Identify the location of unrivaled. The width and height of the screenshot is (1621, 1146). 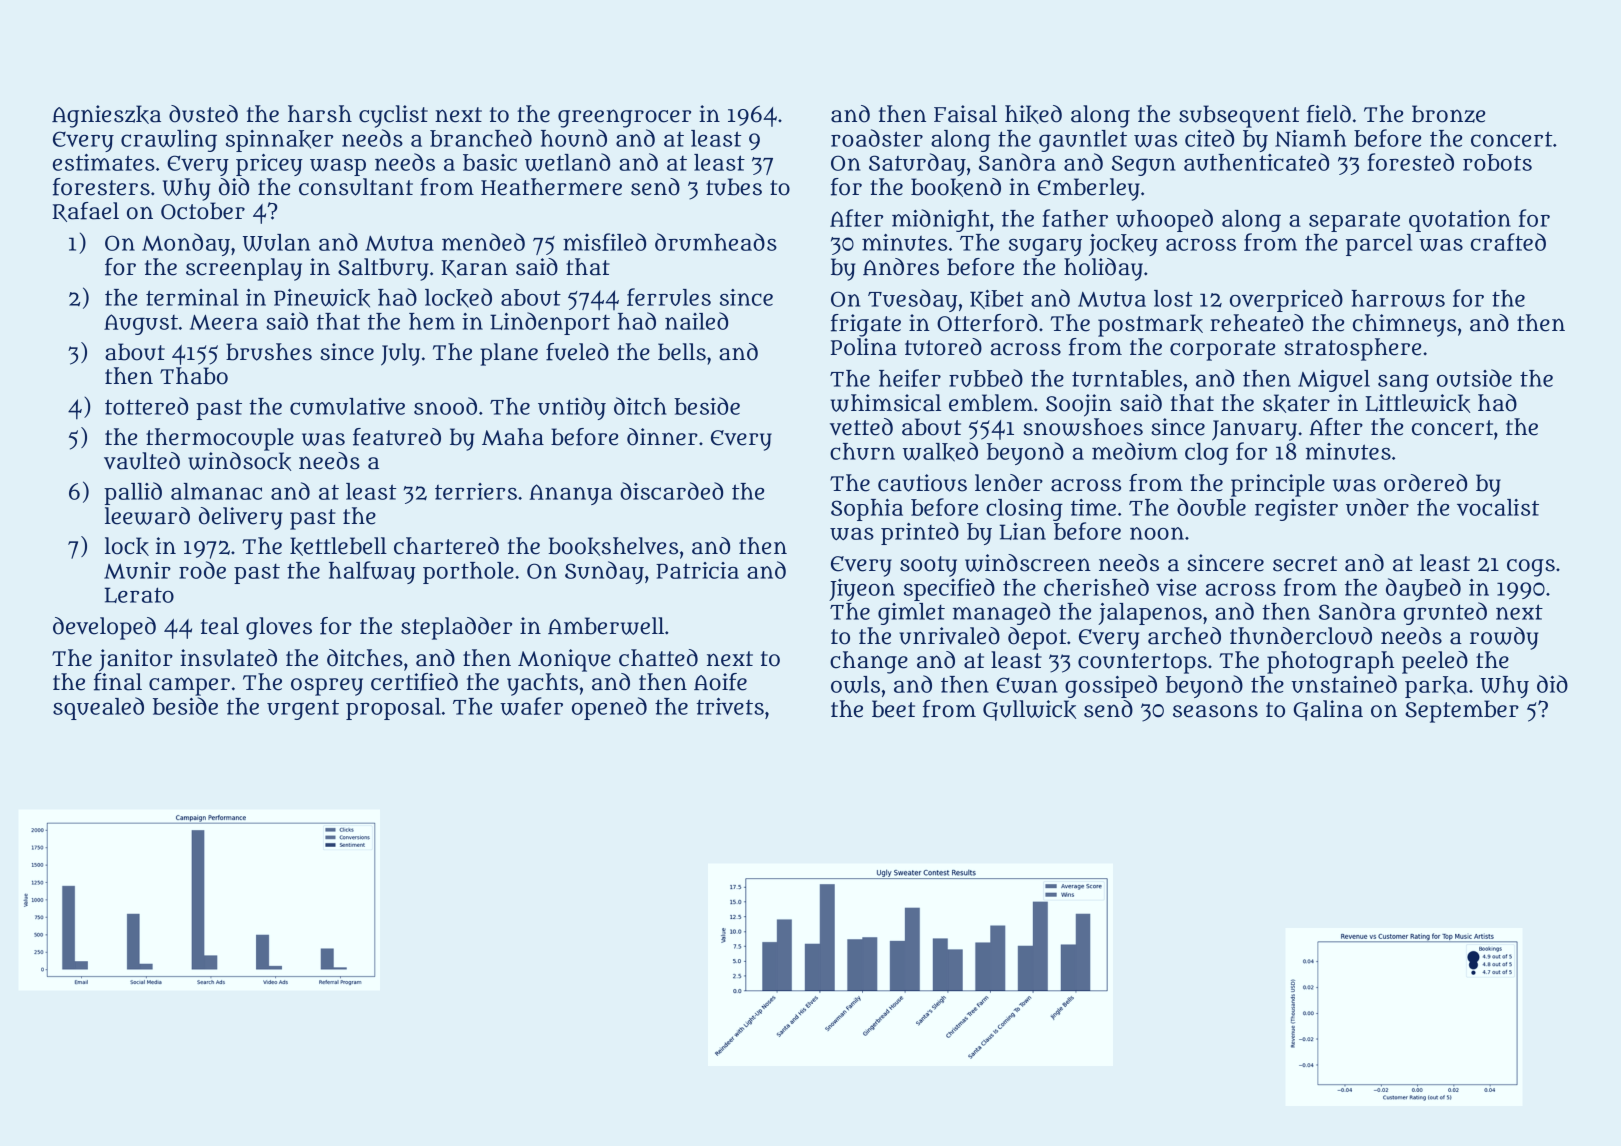
(949, 636).
